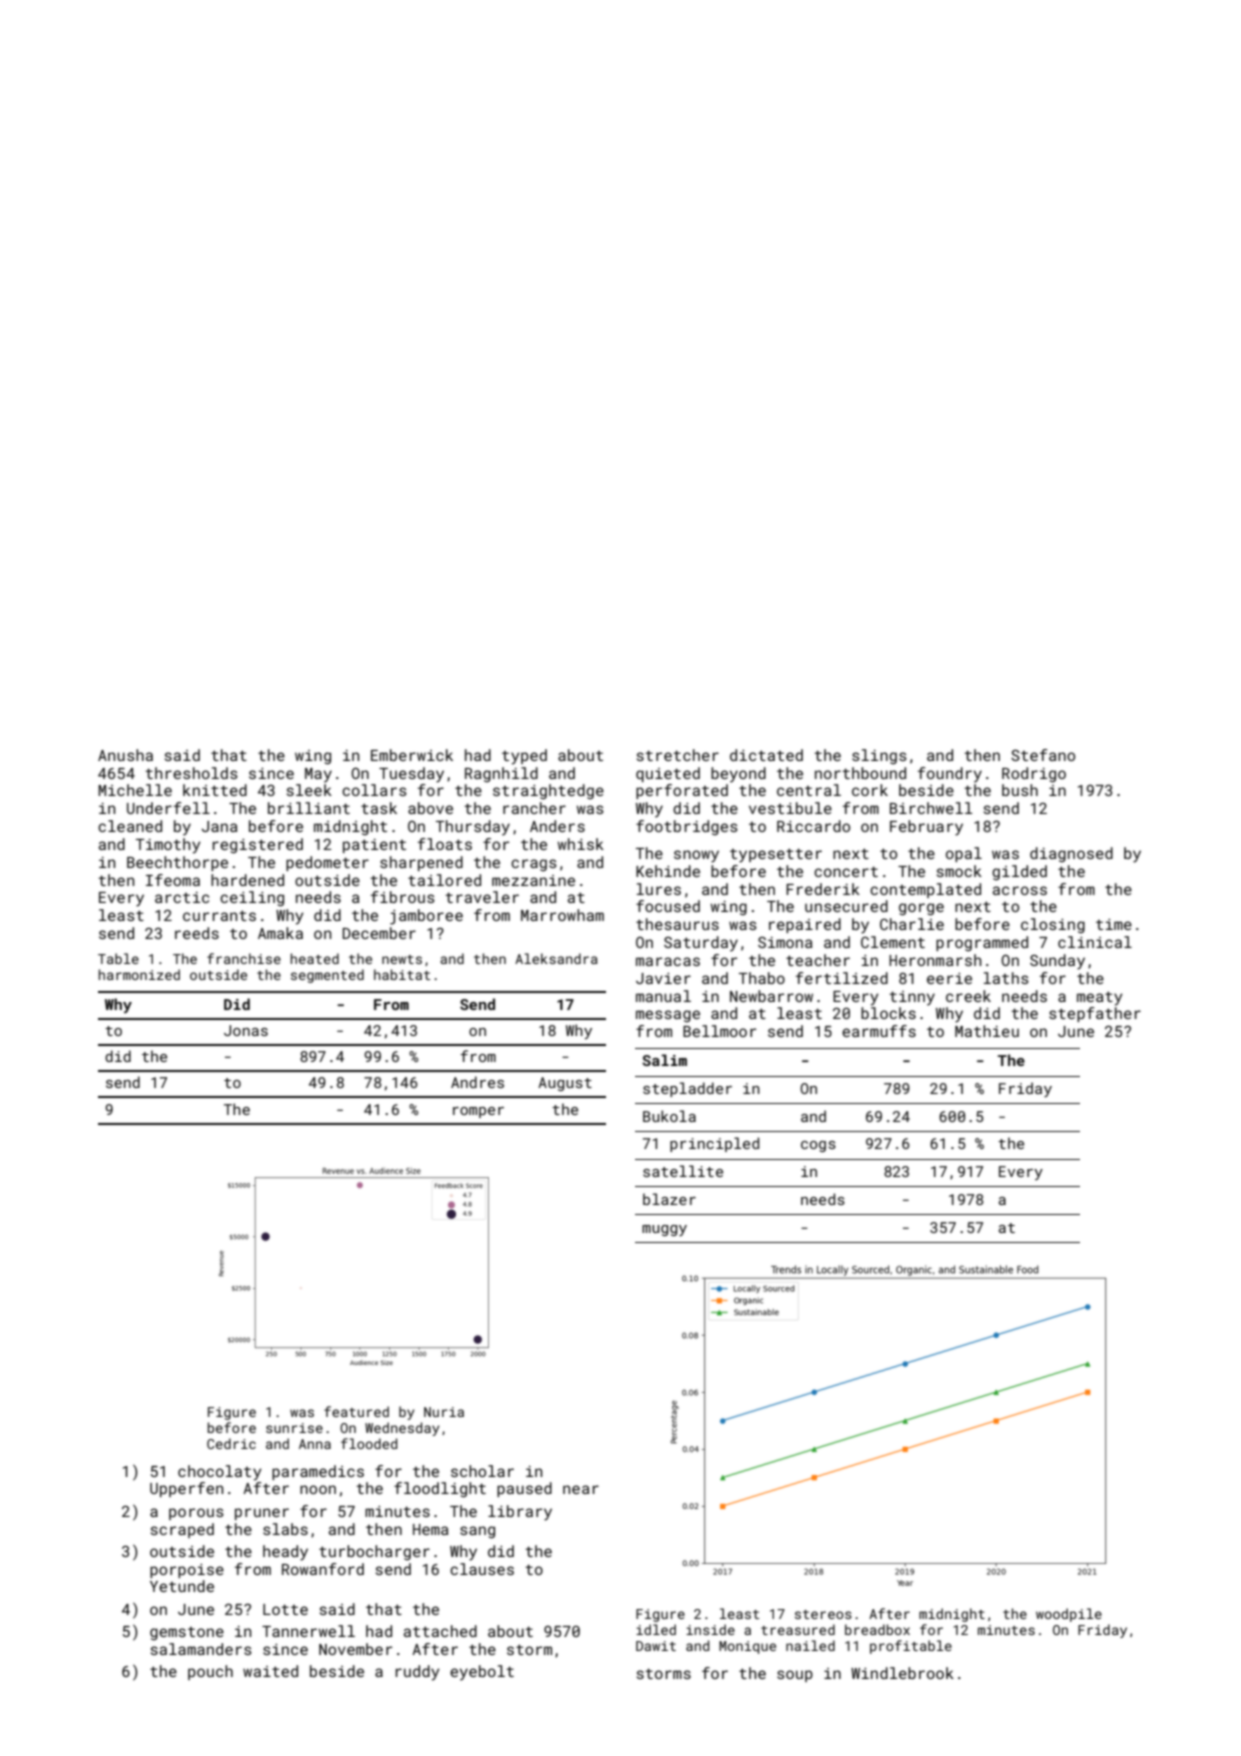  I want to click on romper, so click(478, 1112).
